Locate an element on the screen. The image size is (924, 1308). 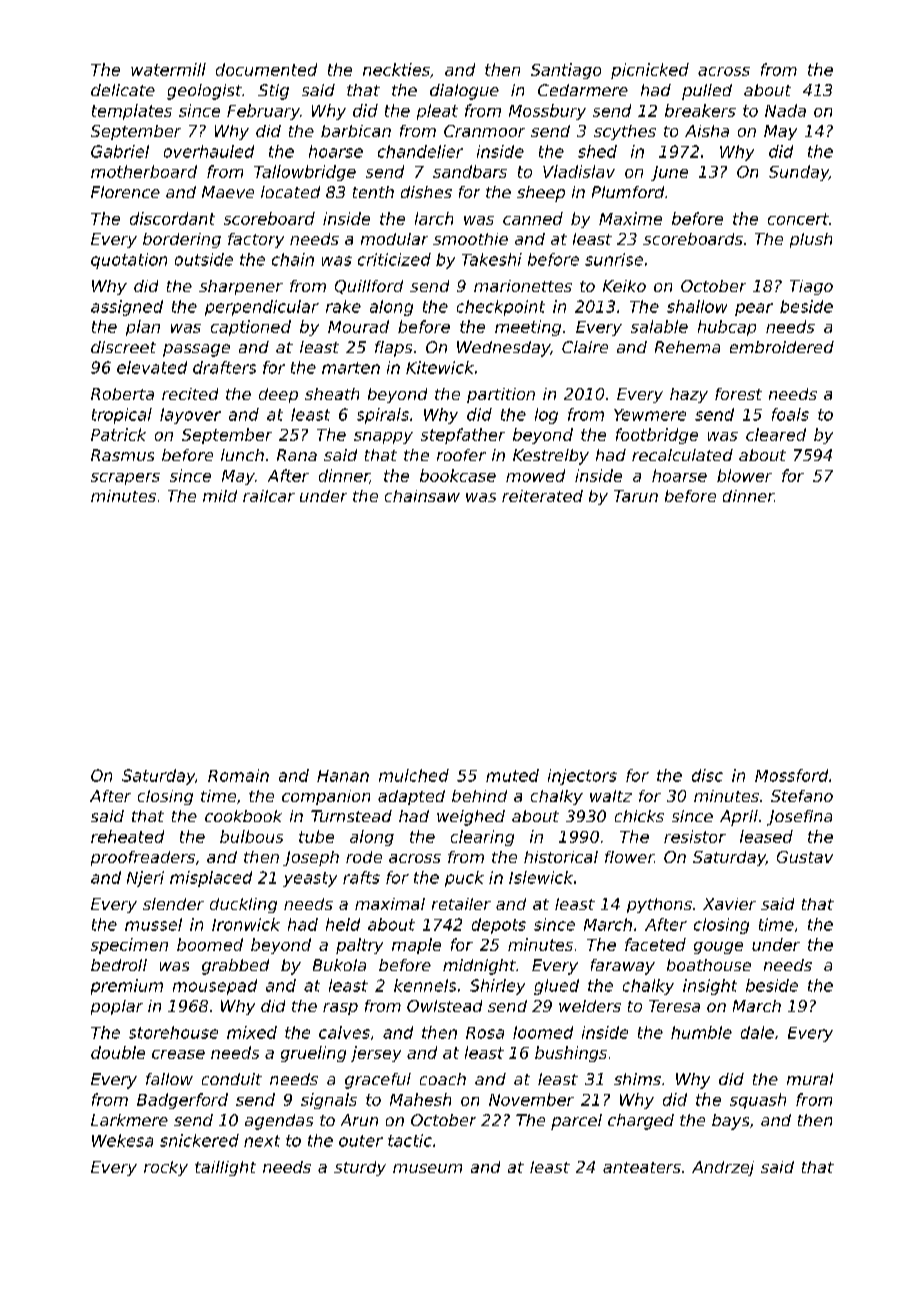
reiterated is located at coordinates (542, 496).
